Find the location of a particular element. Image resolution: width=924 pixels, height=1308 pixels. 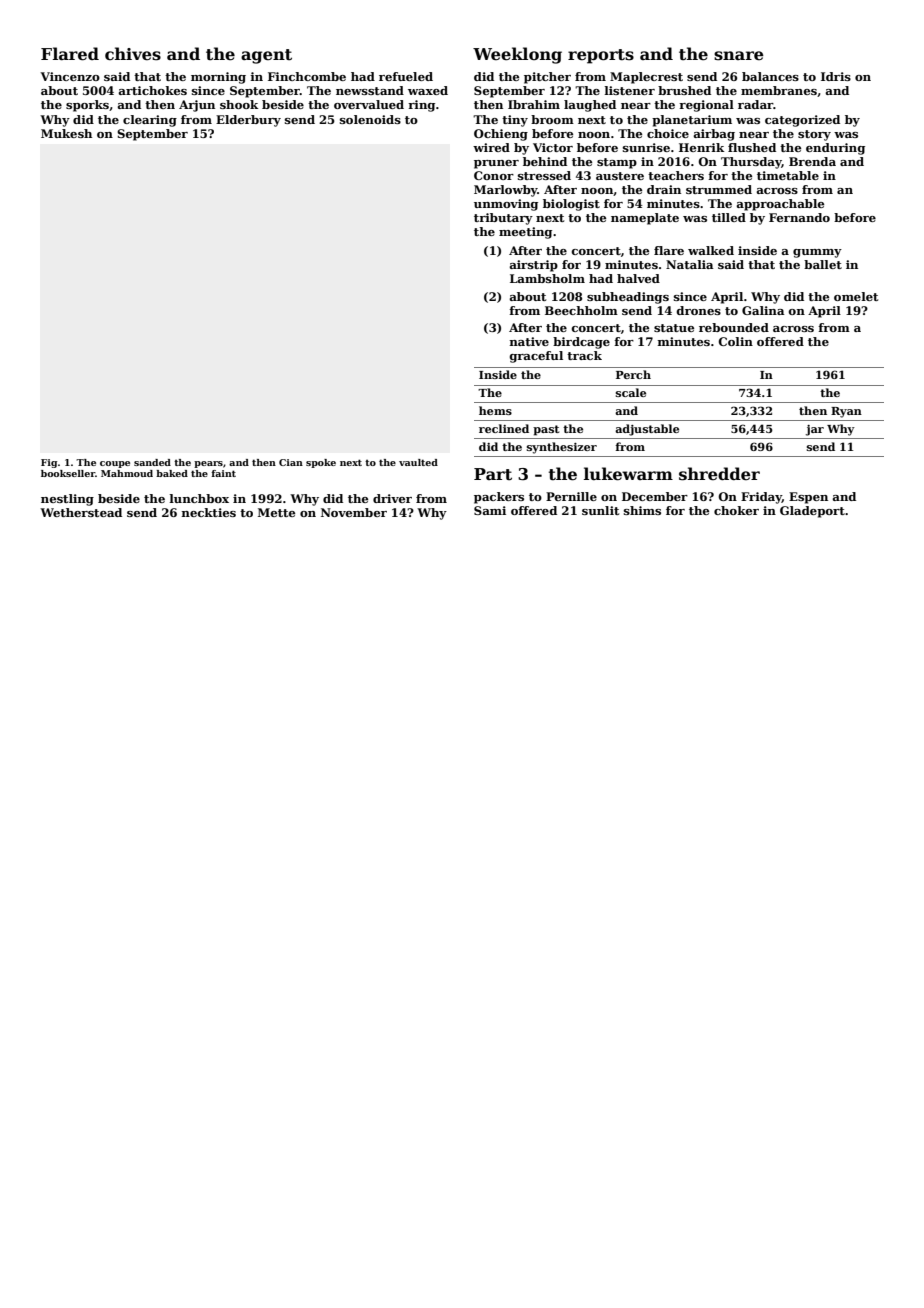

Mette is located at coordinates (276, 512).
